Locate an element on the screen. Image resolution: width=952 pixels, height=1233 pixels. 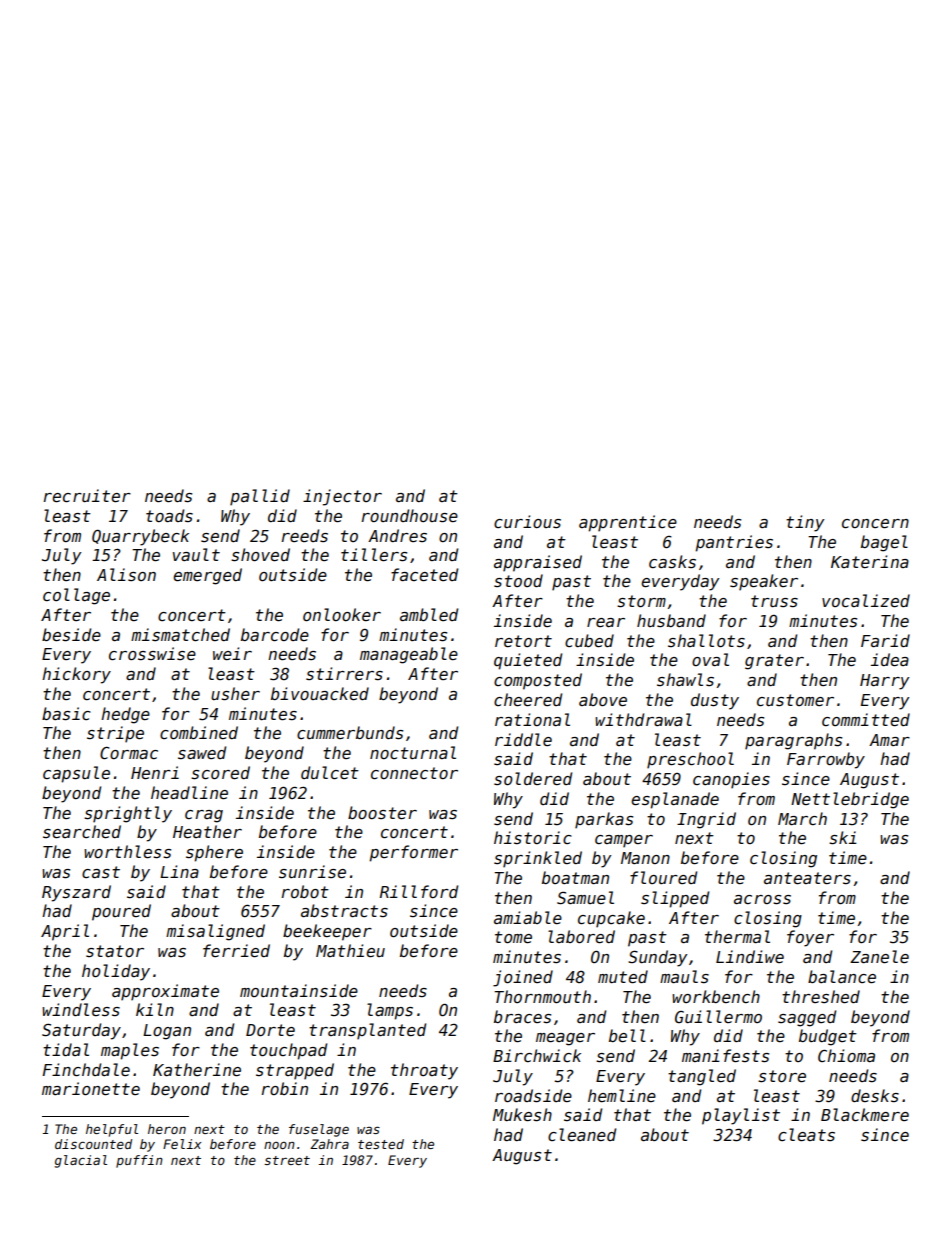
curious is located at coordinates (527, 521).
